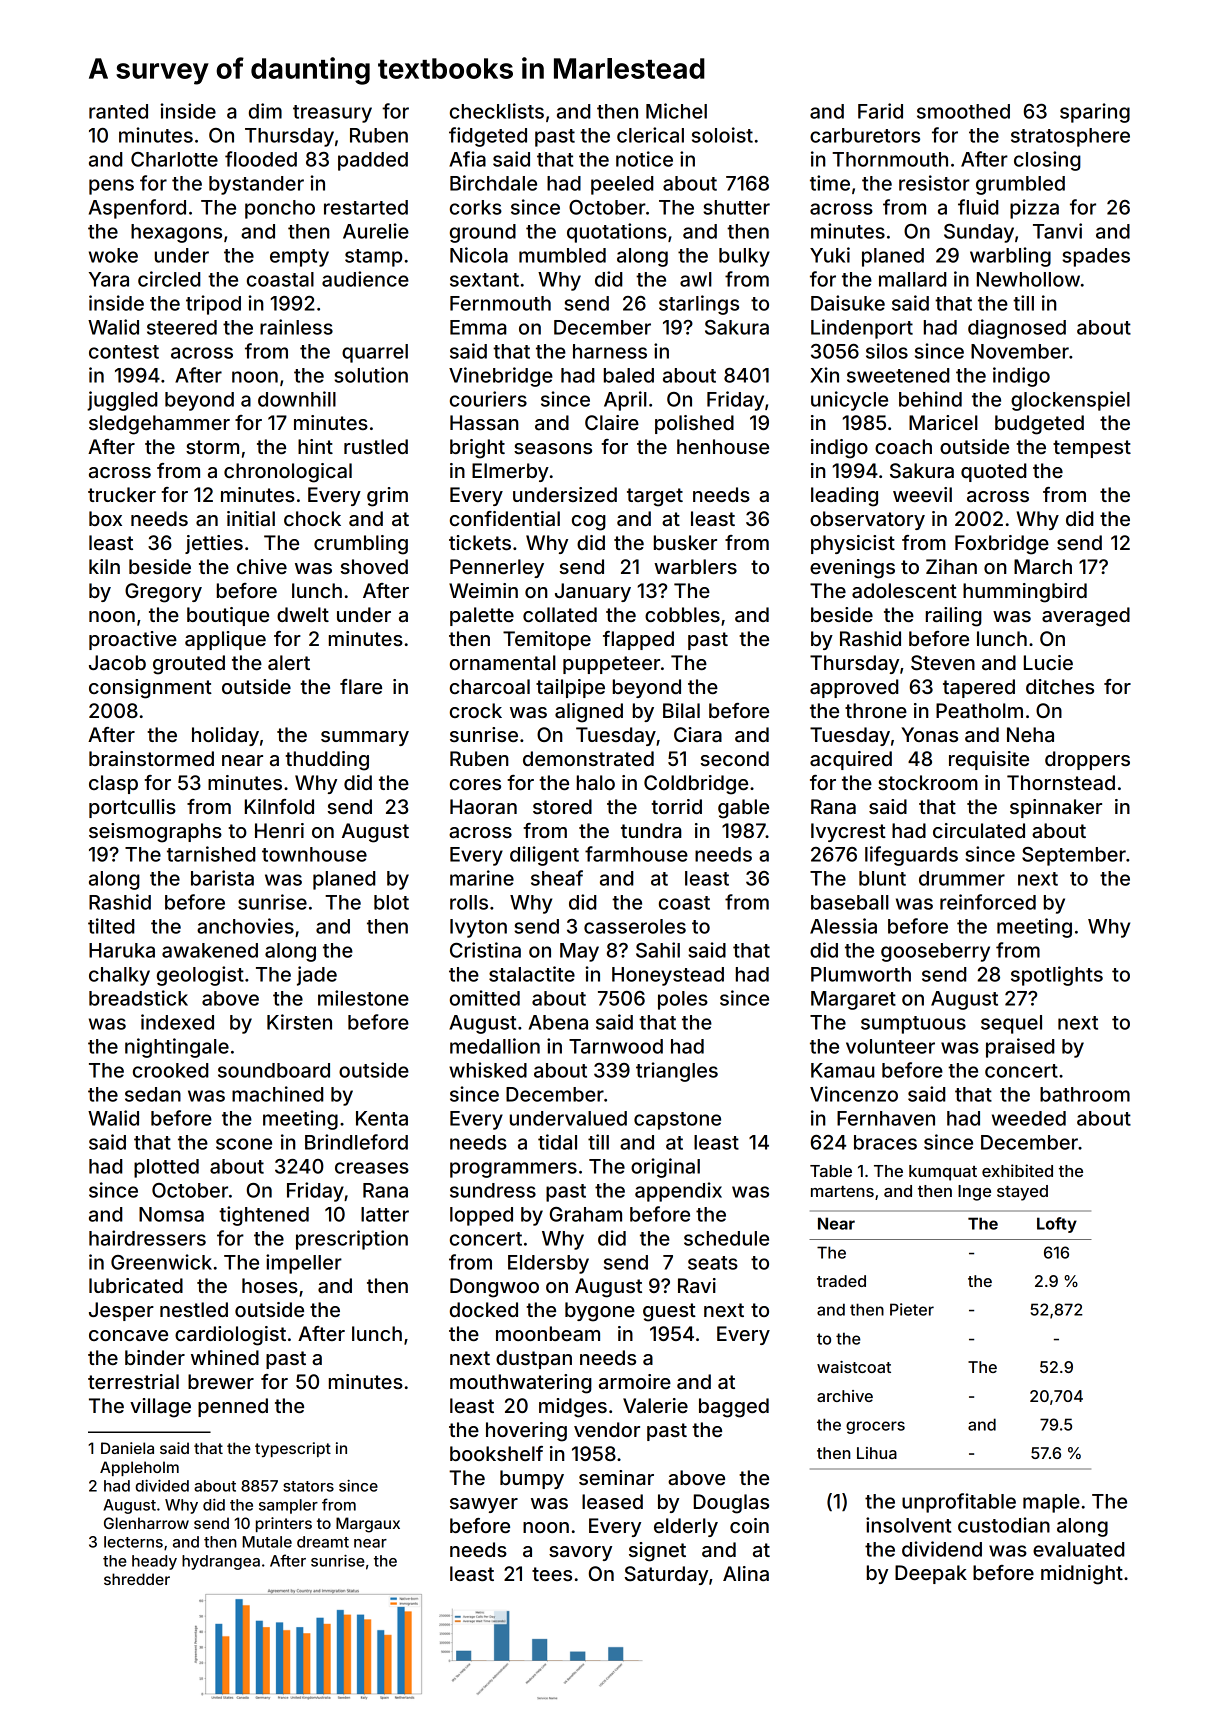  What do you see at coordinates (1082, 1575) in the image?
I see `midnight` at bounding box center [1082, 1575].
